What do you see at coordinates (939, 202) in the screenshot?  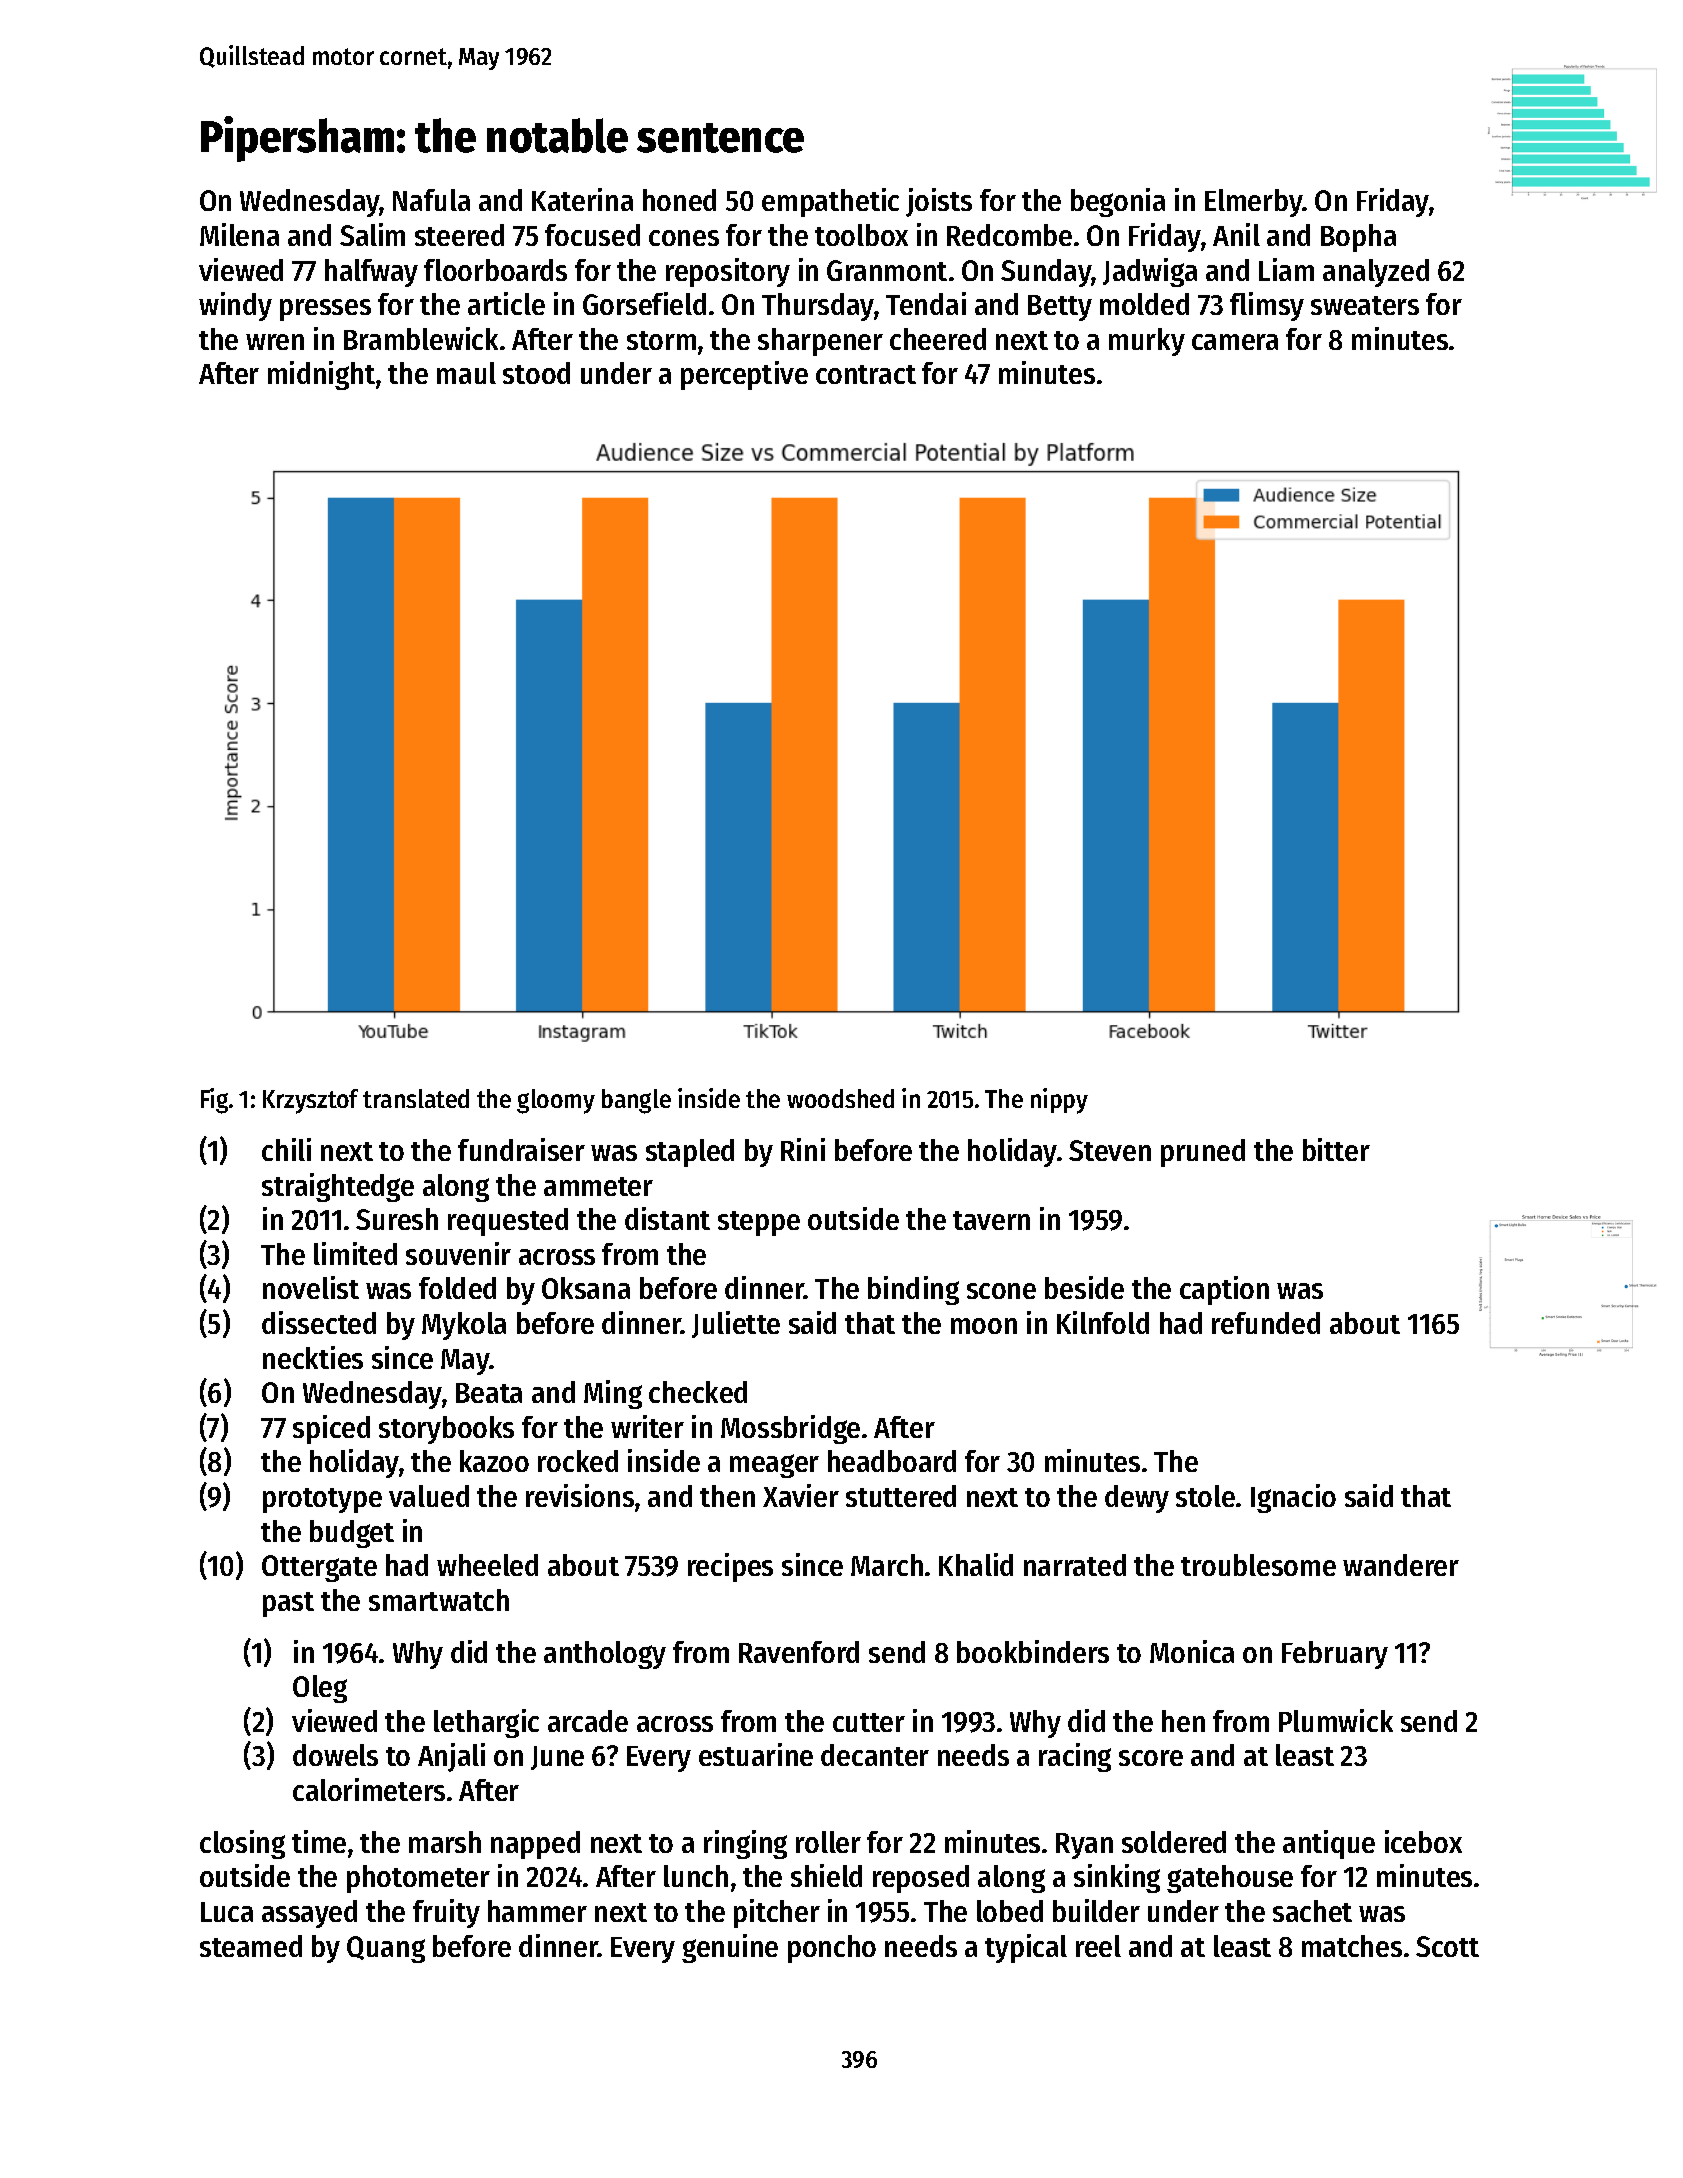 I see `joists` at bounding box center [939, 202].
